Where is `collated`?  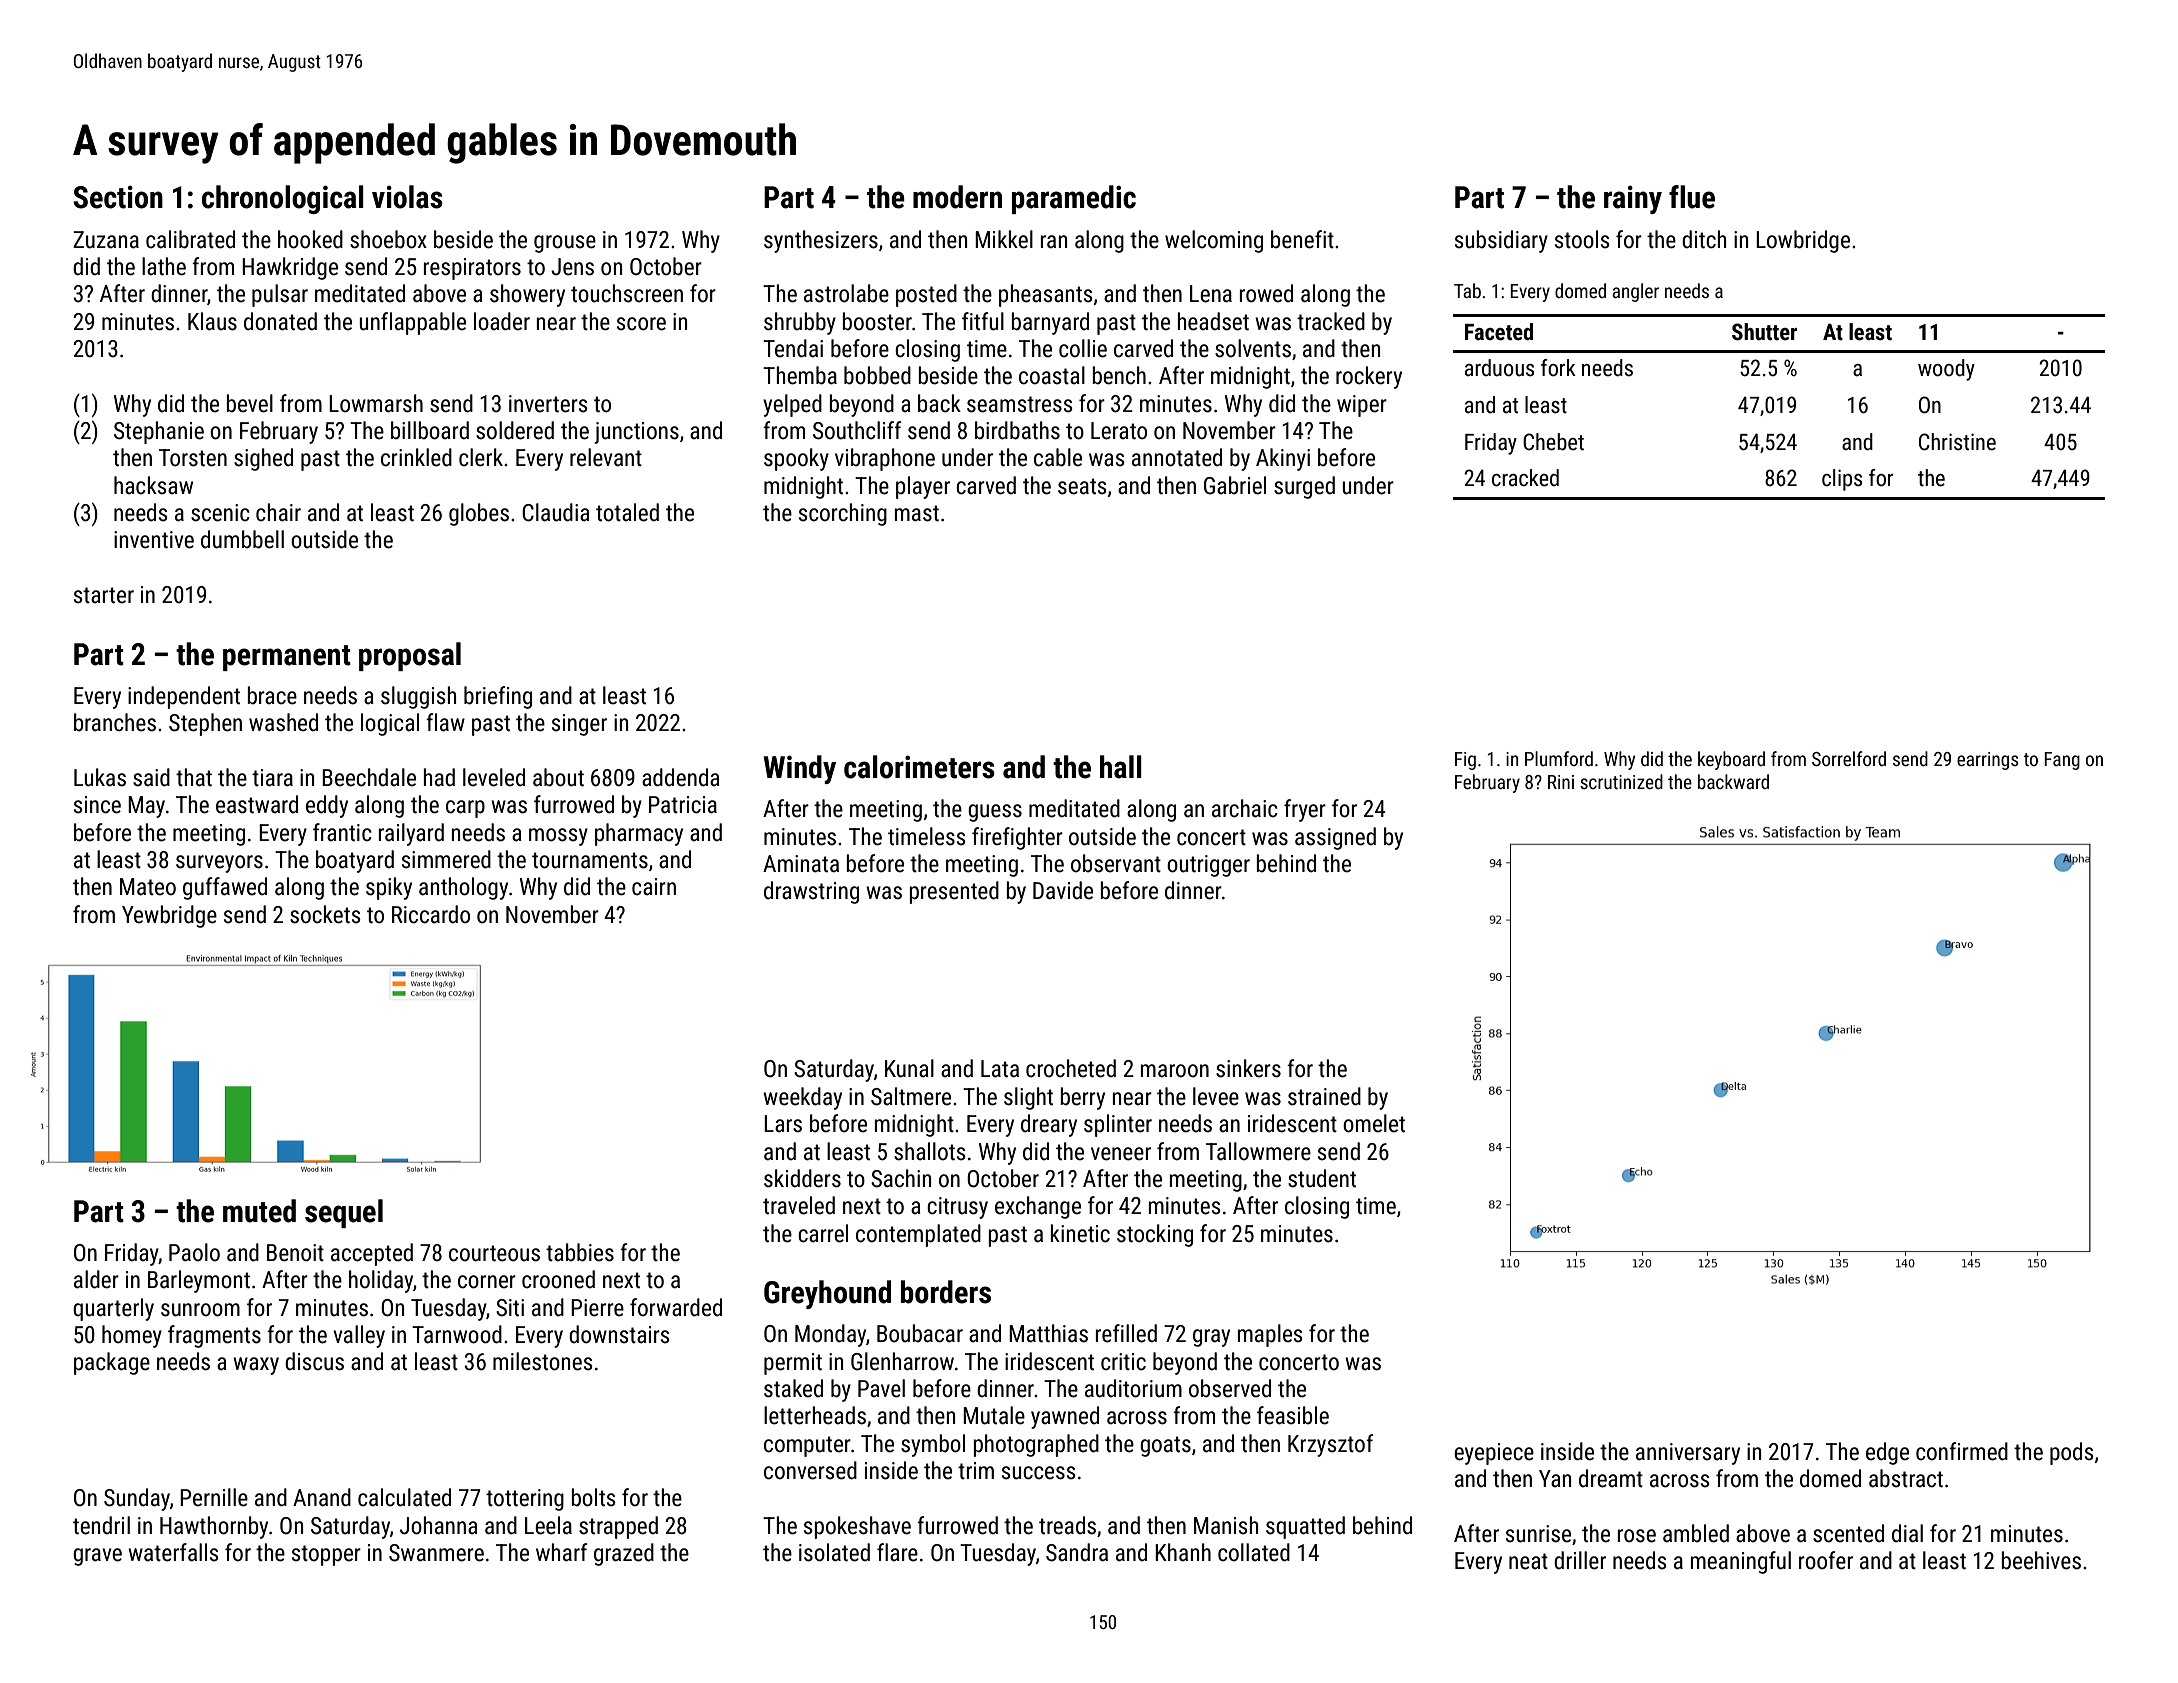
collated is located at coordinates (1254, 1552).
